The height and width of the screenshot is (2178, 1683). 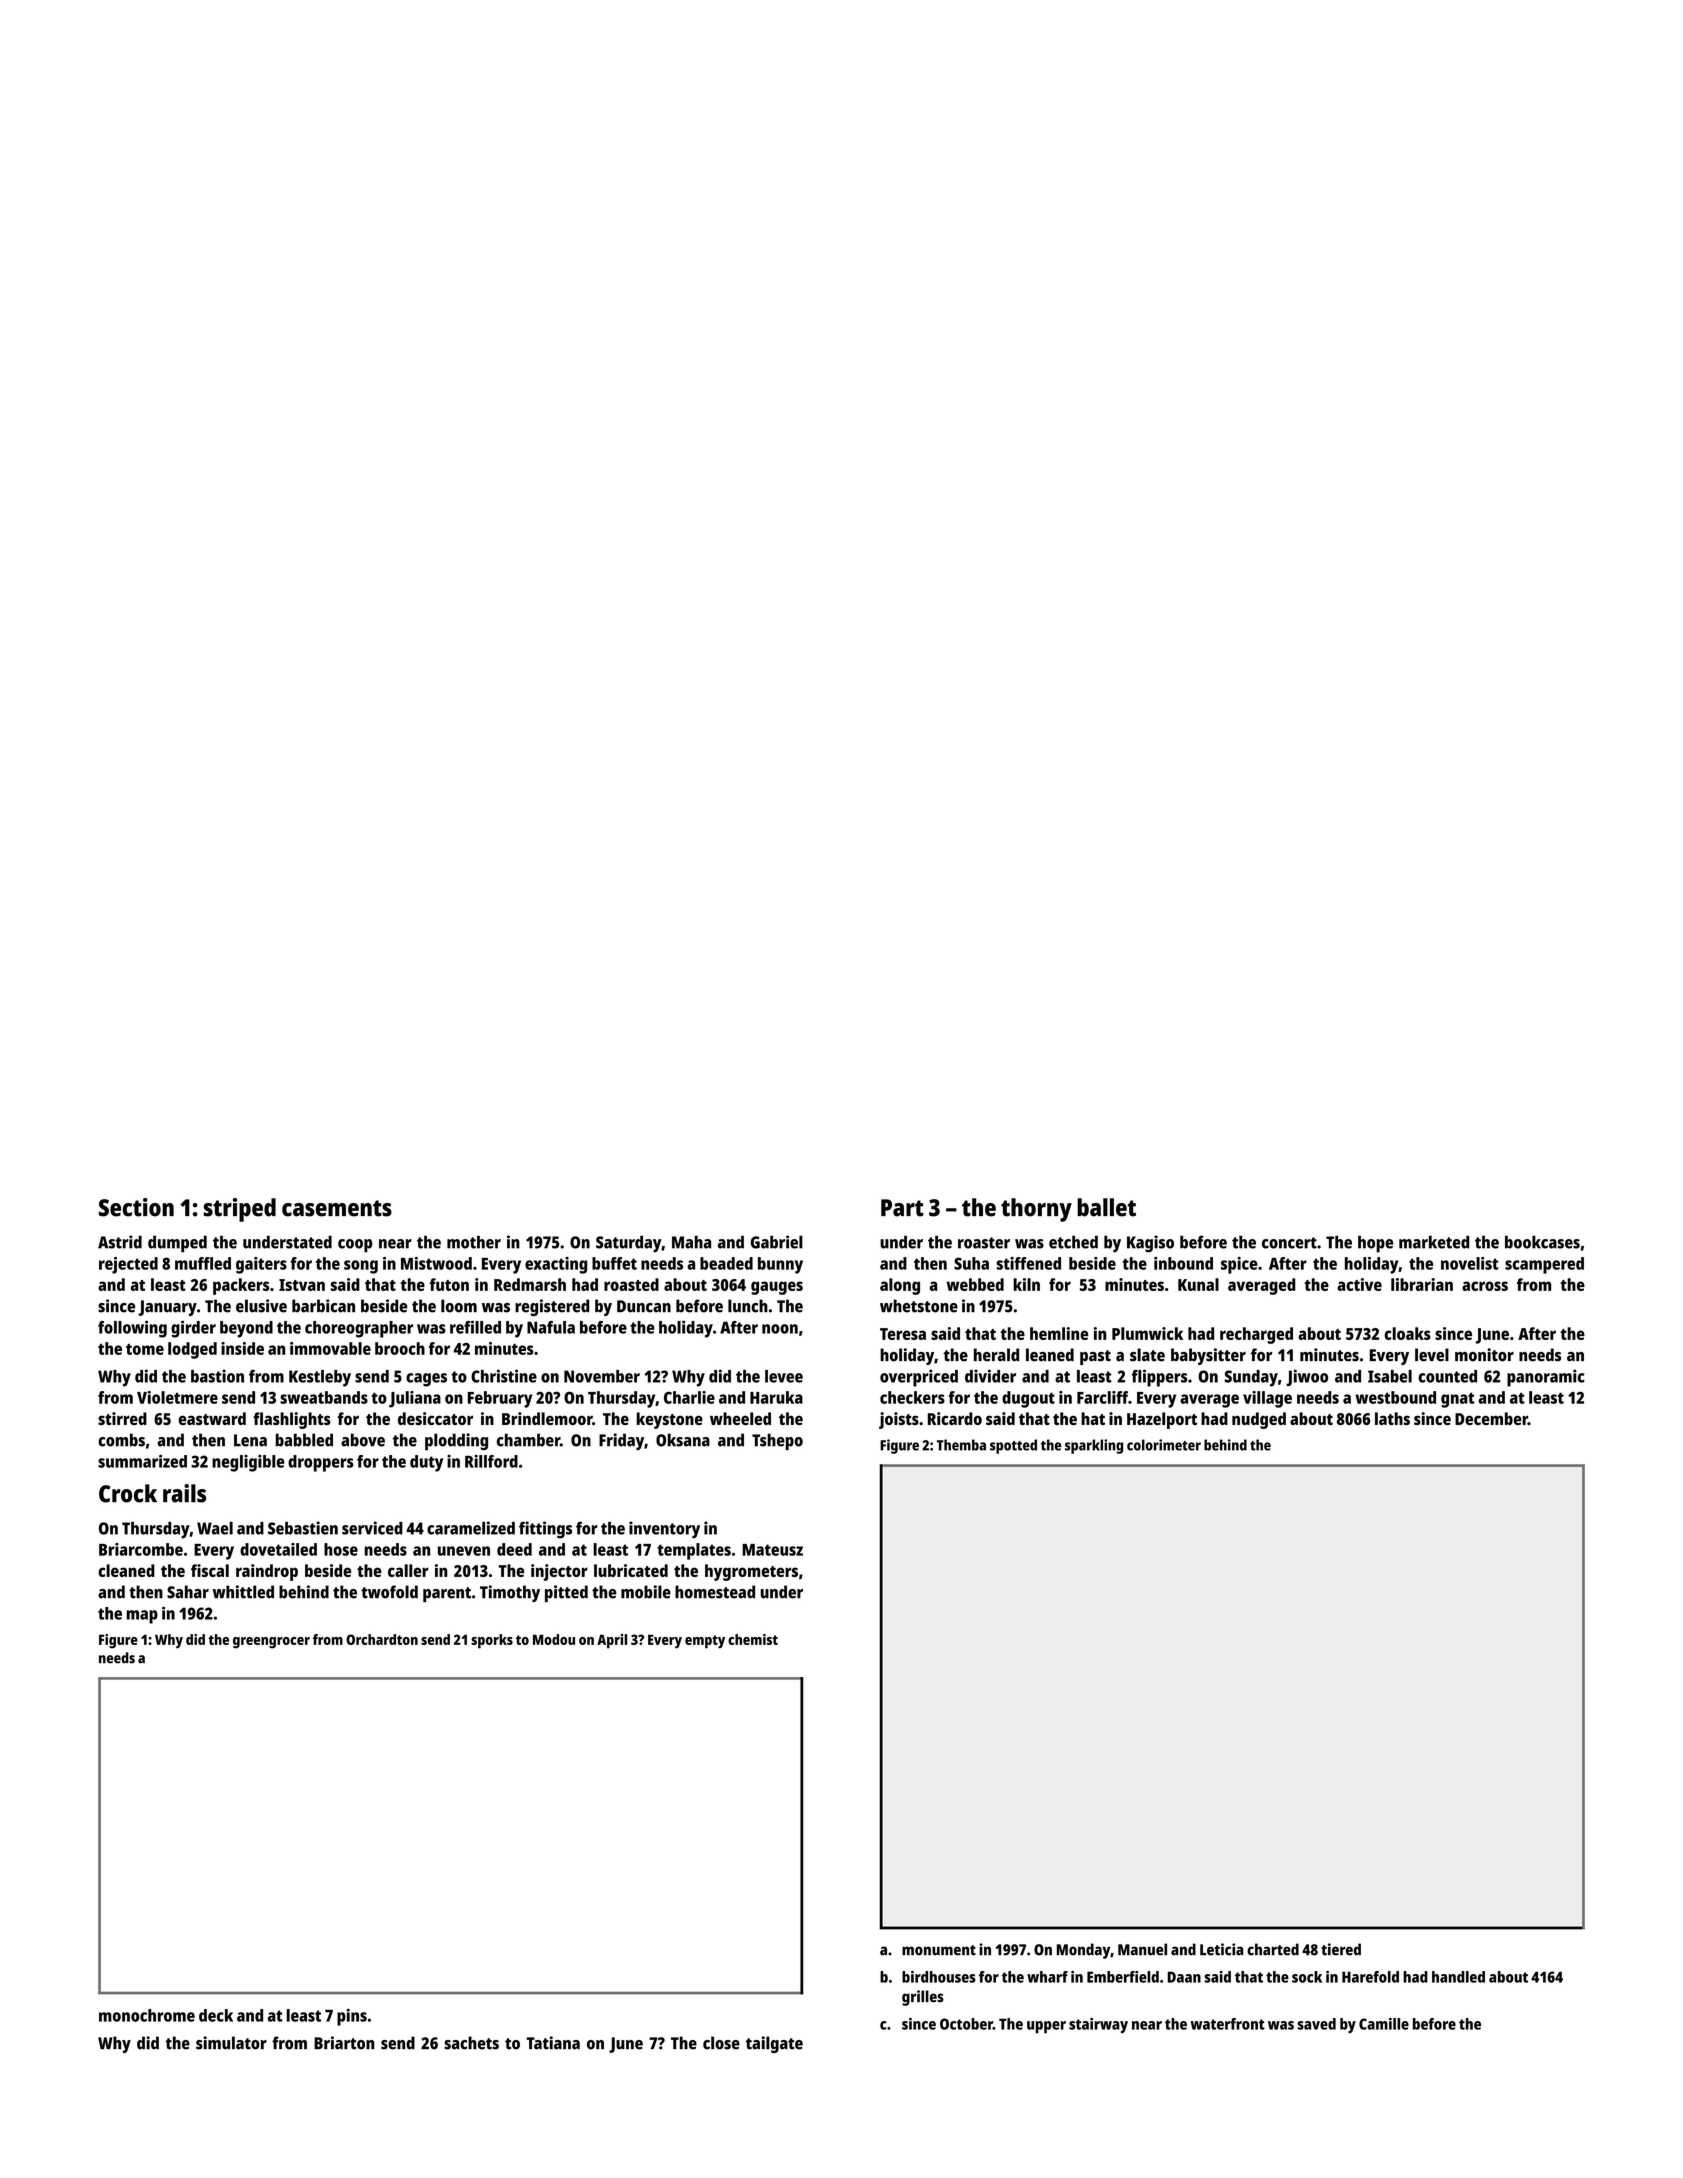 What do you see at coordinates (1164, 1445) in the screenshot?
I see `colorimeter` at bounding box center [1164, 1445].
